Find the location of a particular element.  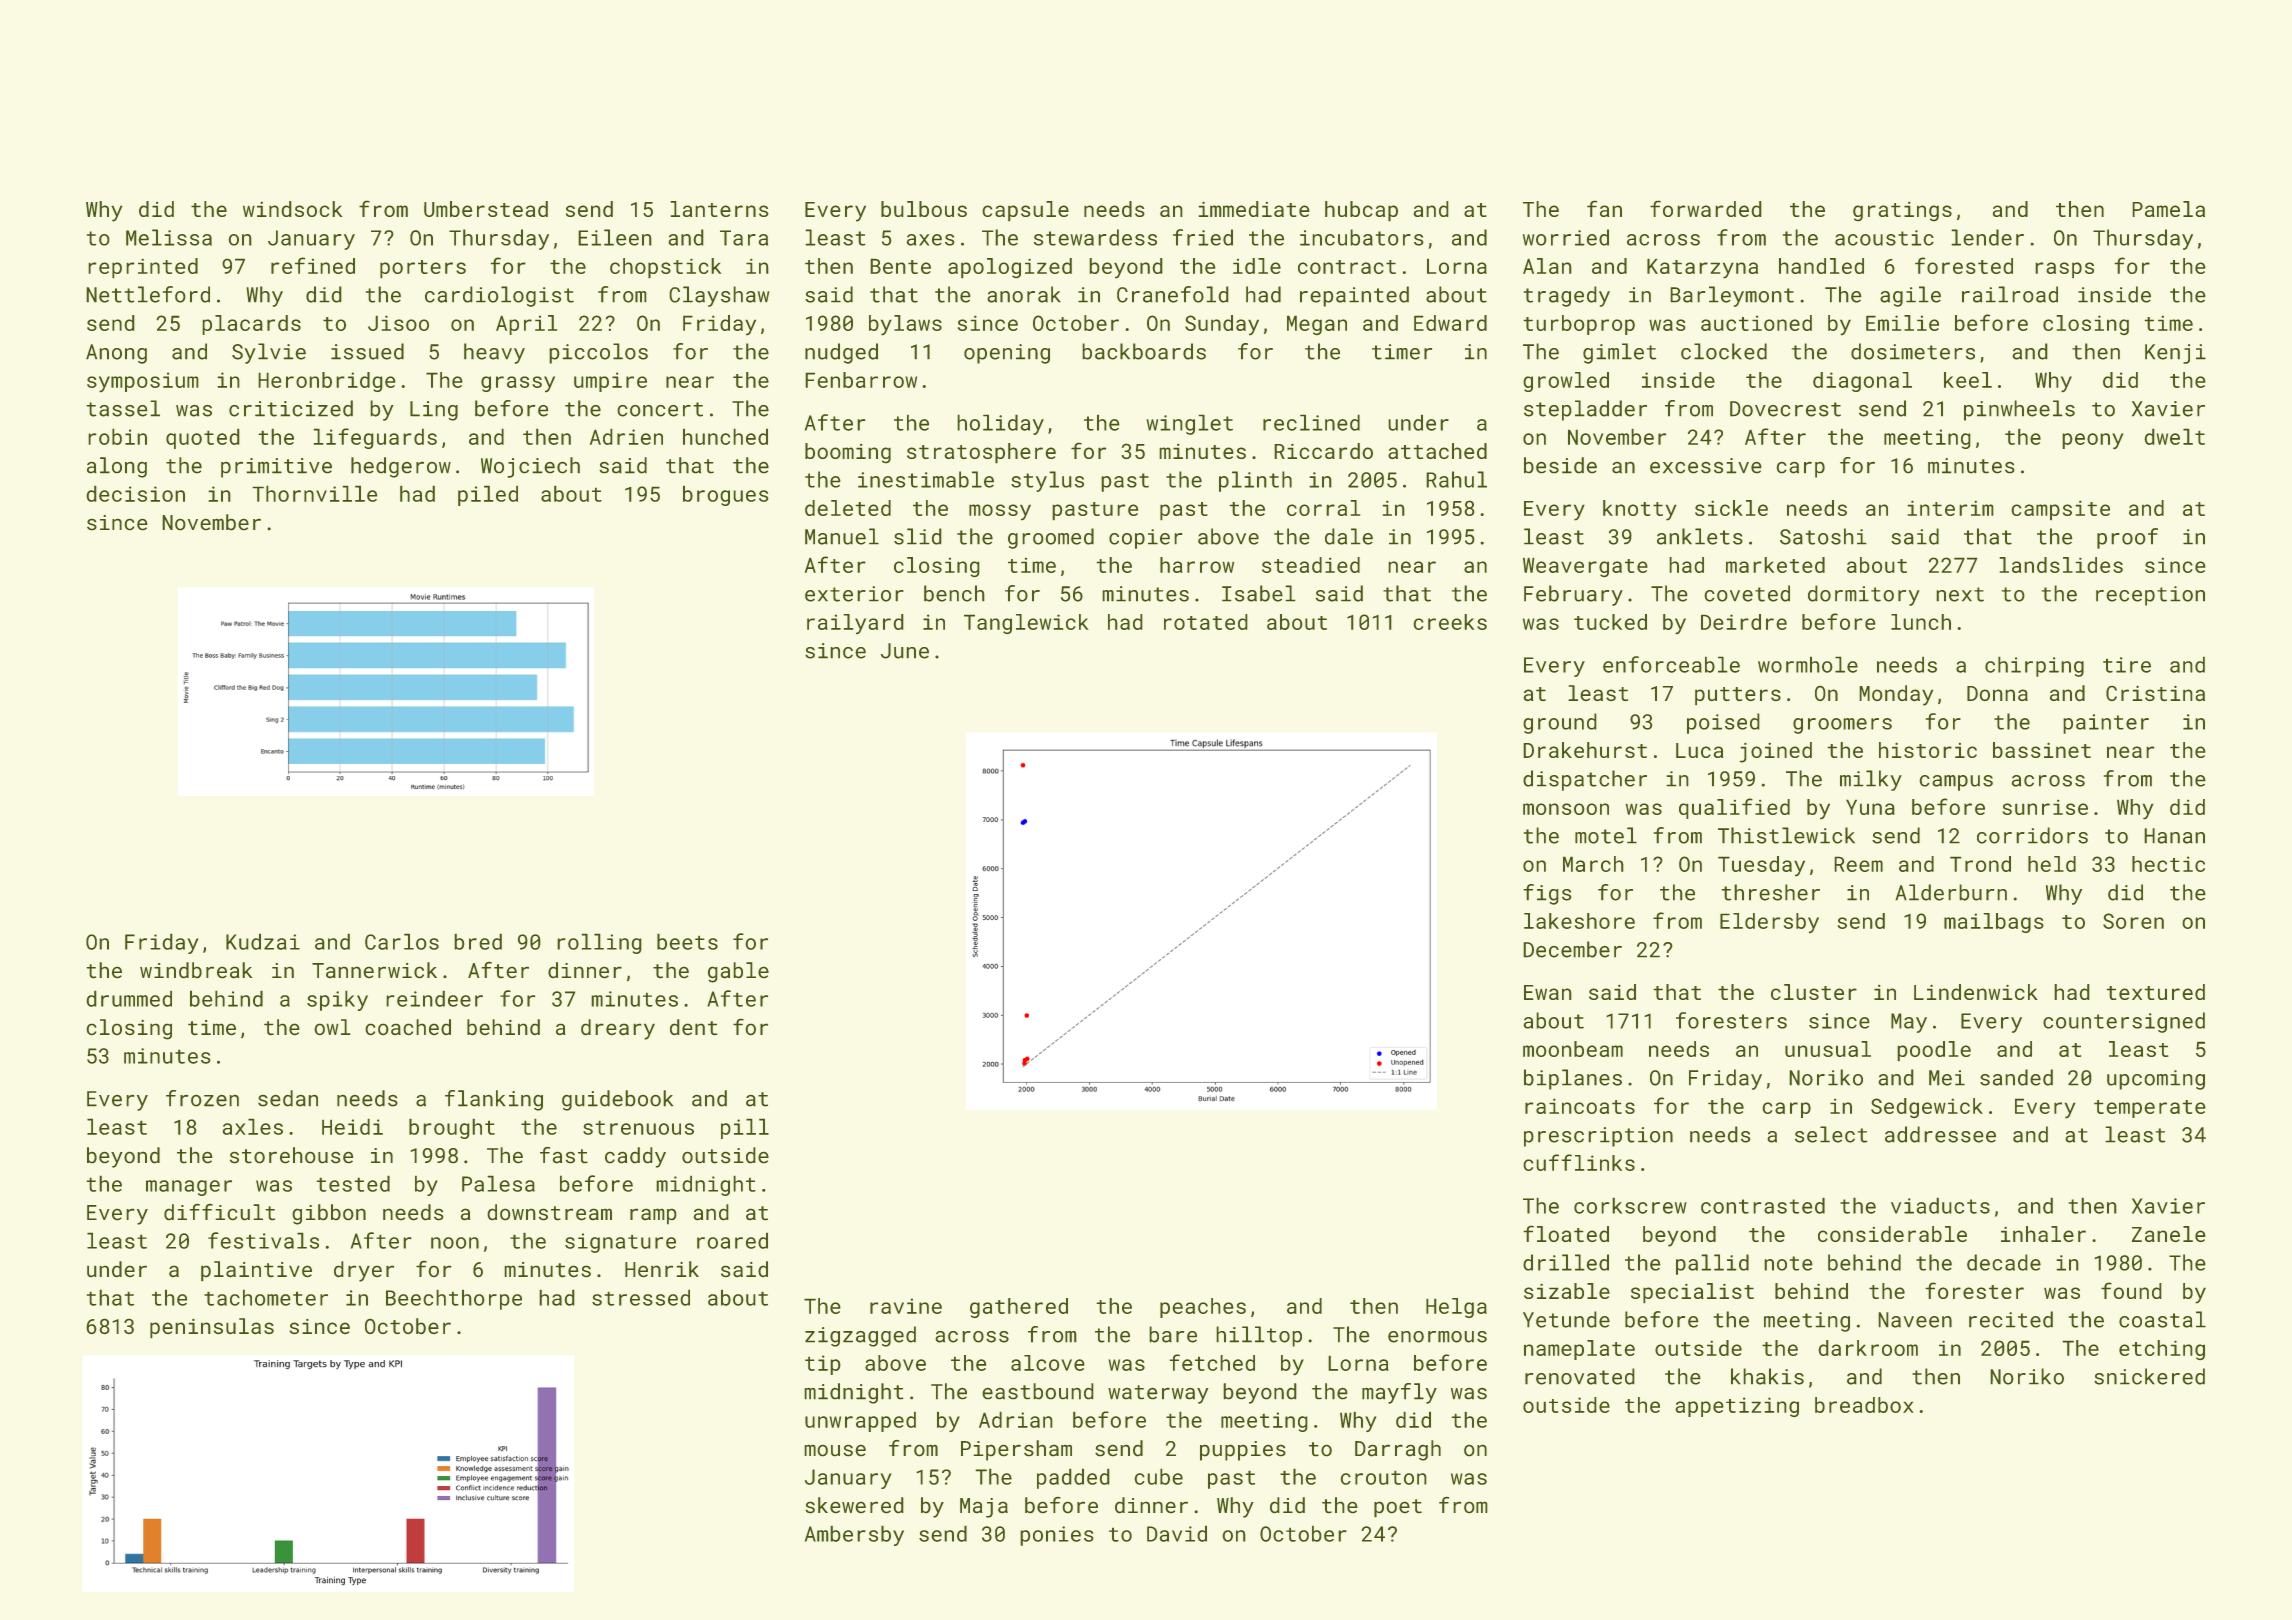

tire is located at coordinates (2127, 665).
